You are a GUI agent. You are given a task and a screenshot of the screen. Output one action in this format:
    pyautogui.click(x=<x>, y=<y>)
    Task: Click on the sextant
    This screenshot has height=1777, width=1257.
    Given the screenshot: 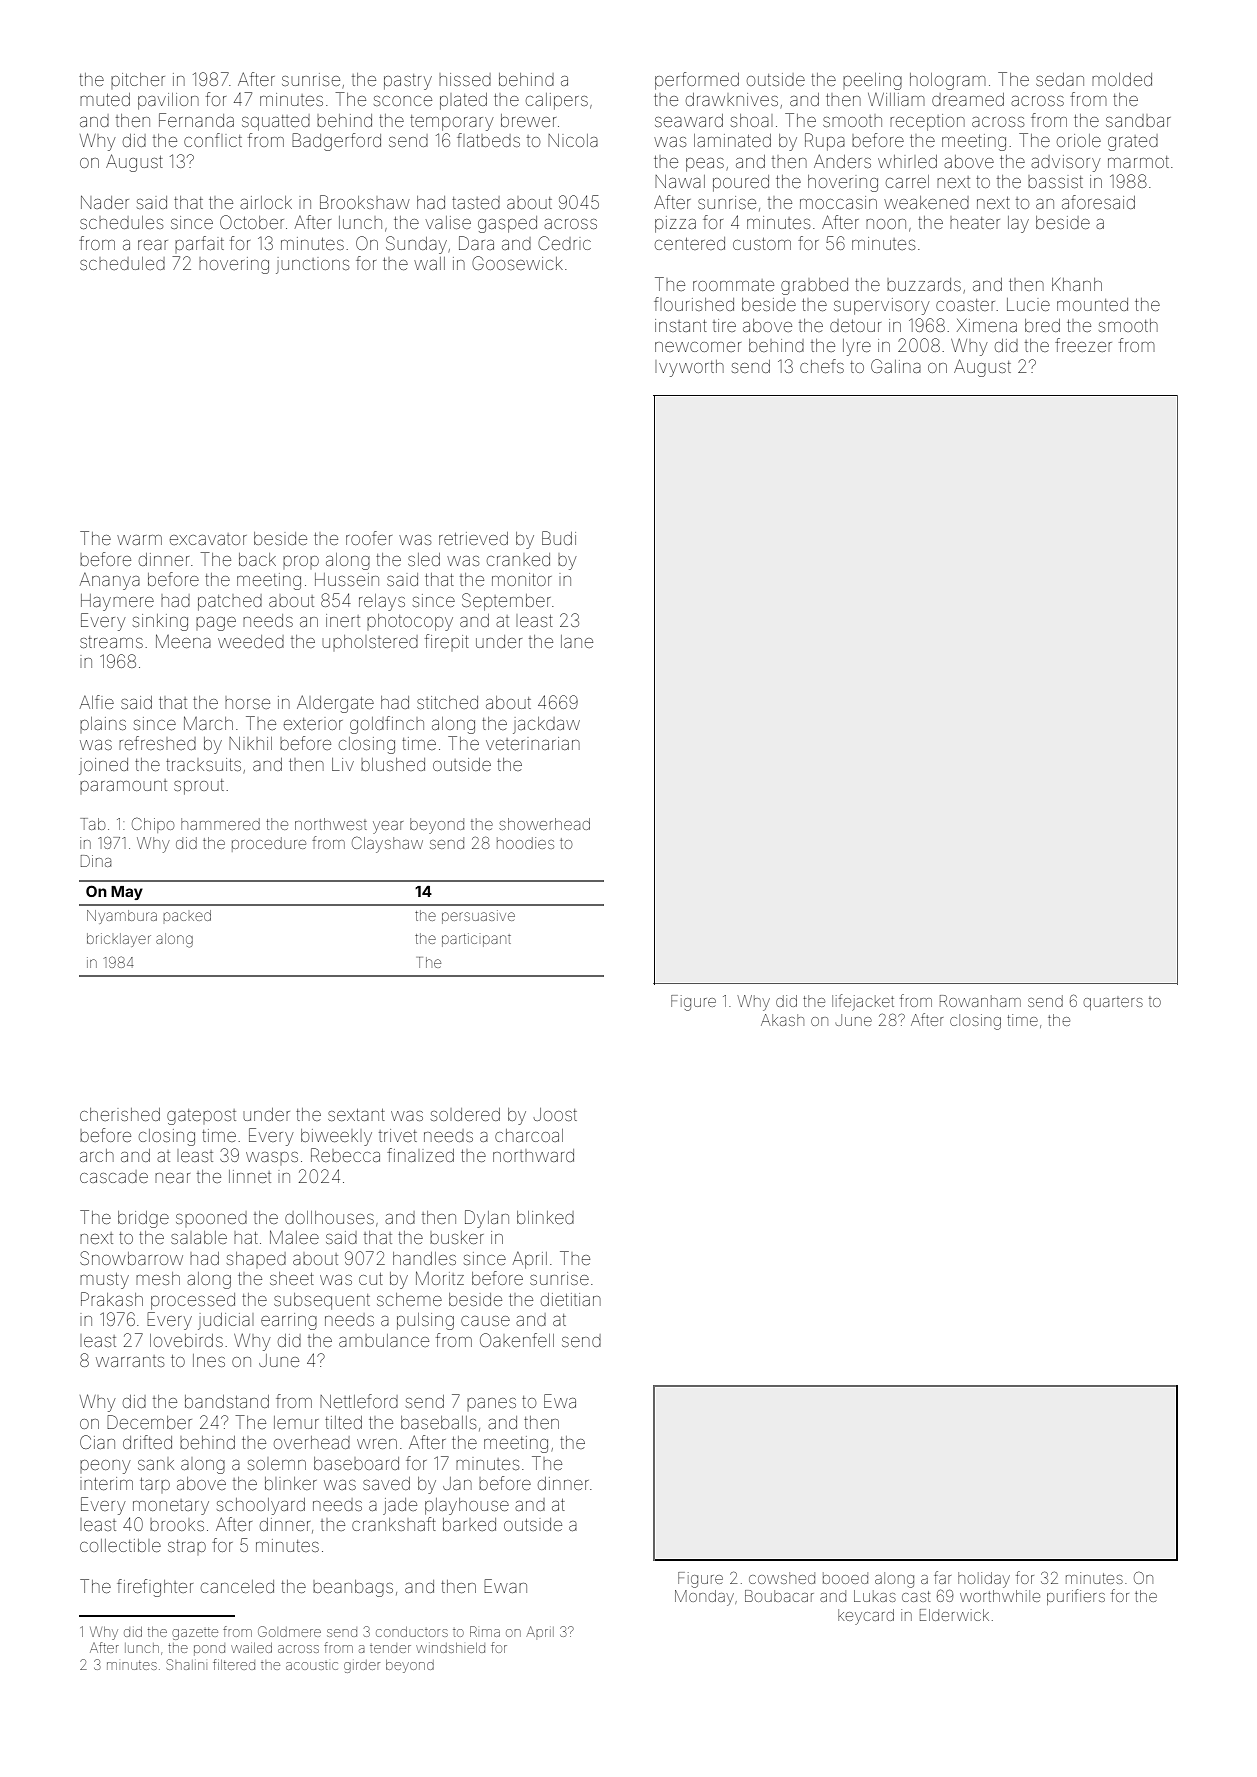 What is the action you would take?
    pyautogui.click(x=356, y=1115)
